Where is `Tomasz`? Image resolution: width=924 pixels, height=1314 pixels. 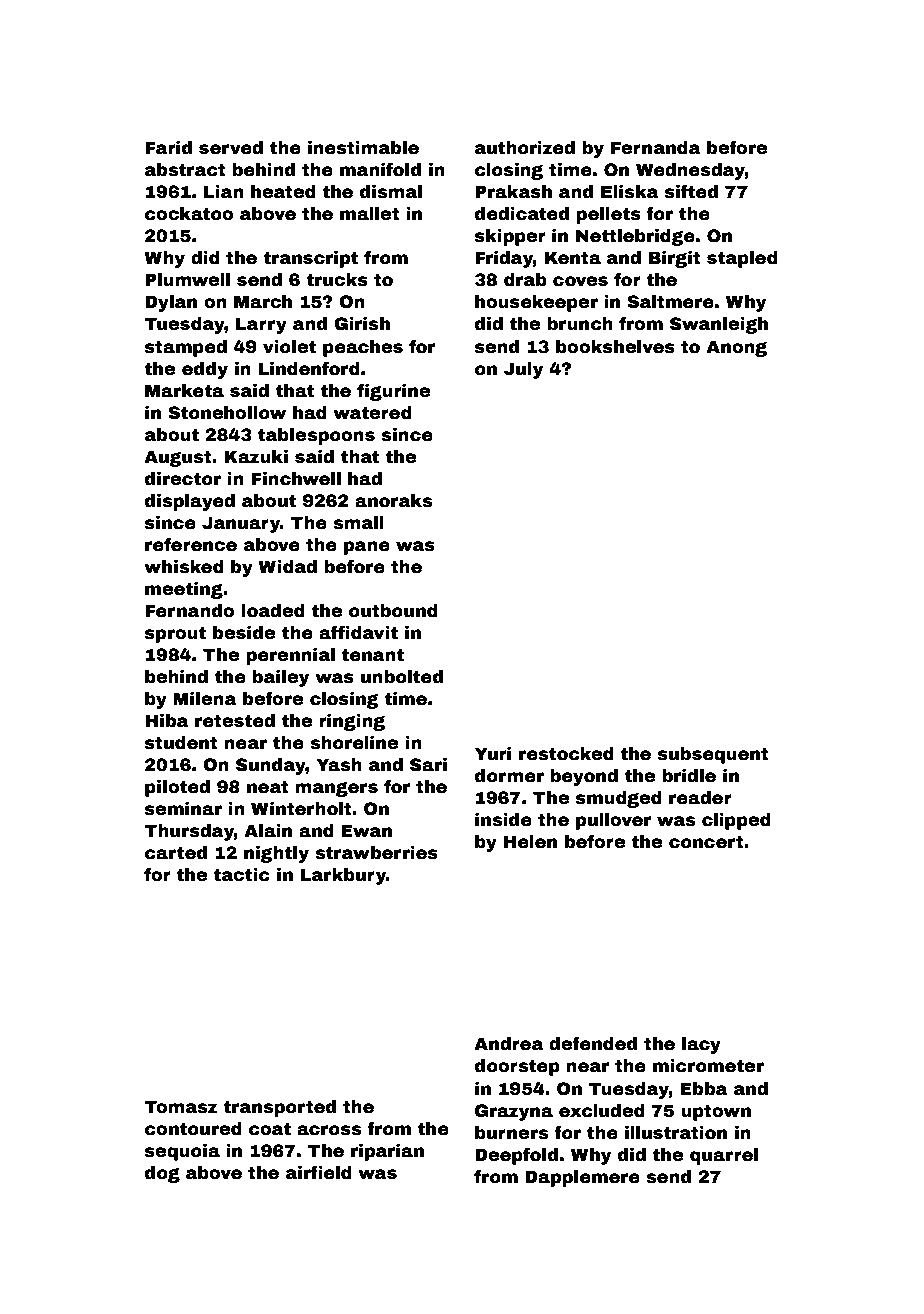 Tomasz is located at coordinates (180, 1107).
